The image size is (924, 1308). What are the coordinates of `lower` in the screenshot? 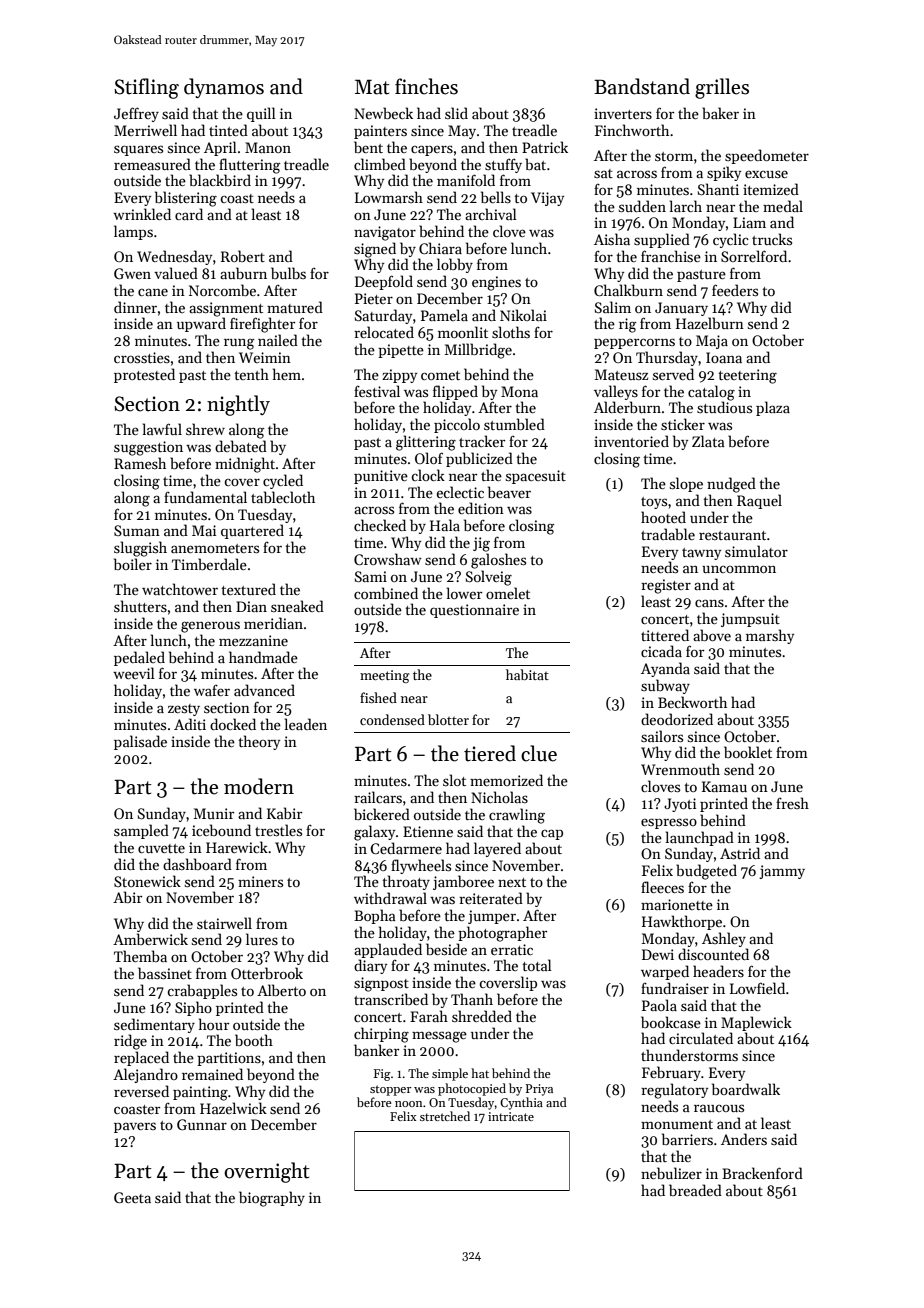 It's located at (464, 593).
